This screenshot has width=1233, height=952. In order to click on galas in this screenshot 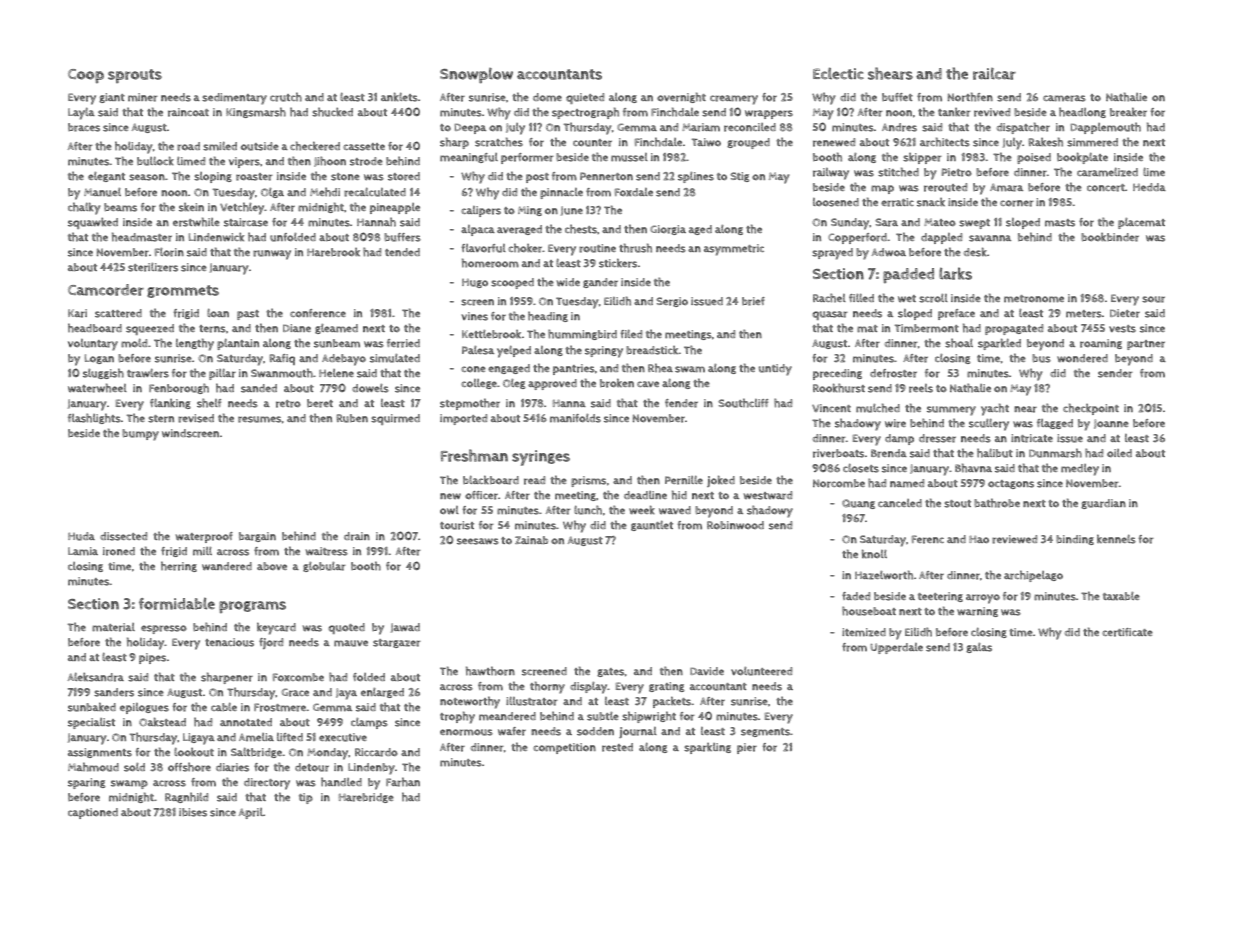, I will do `click(979, 648)`.
